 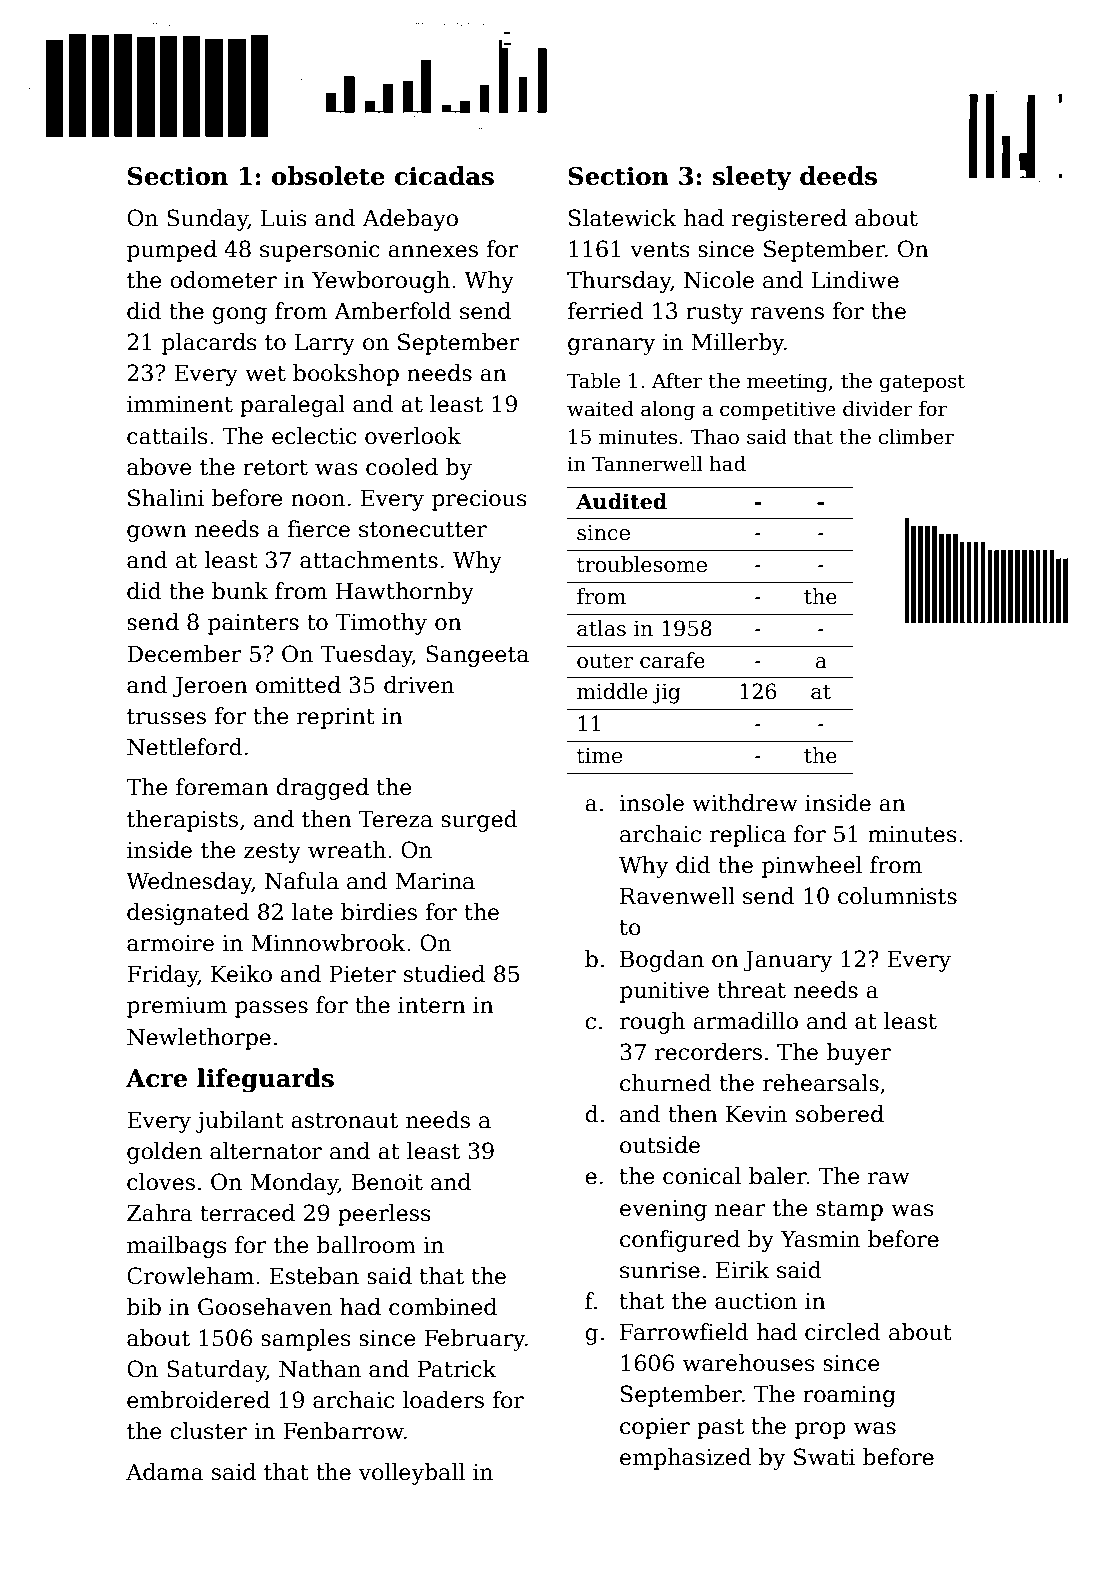 What do you see at coordinates (387, 1182) in the screenshot?
I see `Benoit` at bounding box center [387, 1182].
